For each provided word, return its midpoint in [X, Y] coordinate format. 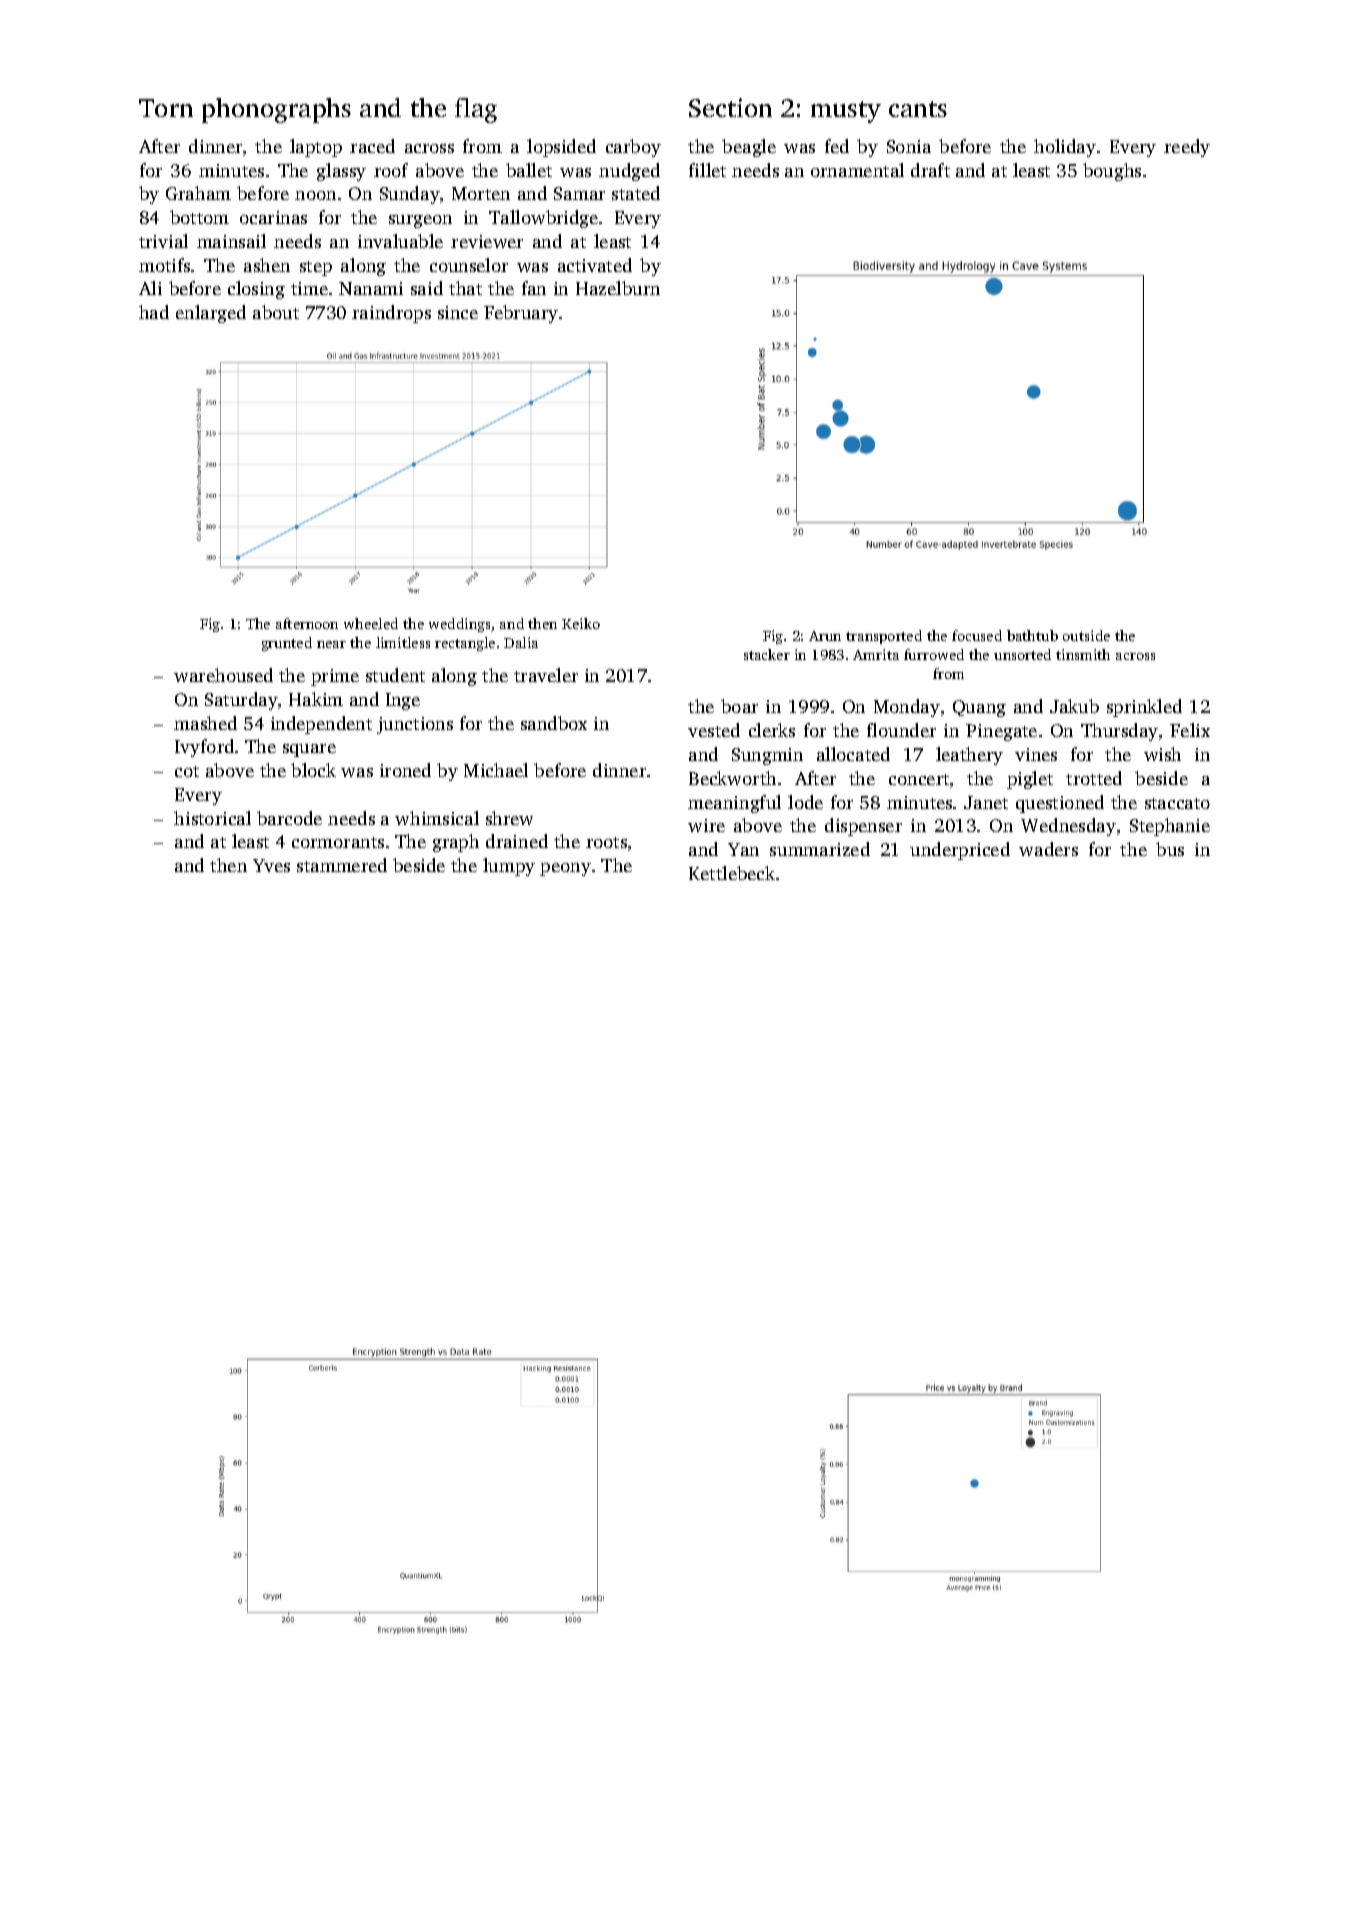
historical [212, 818]
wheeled [371, 623]
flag [476, 110]
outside [1086, 635]
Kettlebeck [732, 873]
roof [391, 170]
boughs [1112, 172]
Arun [825, 636]
